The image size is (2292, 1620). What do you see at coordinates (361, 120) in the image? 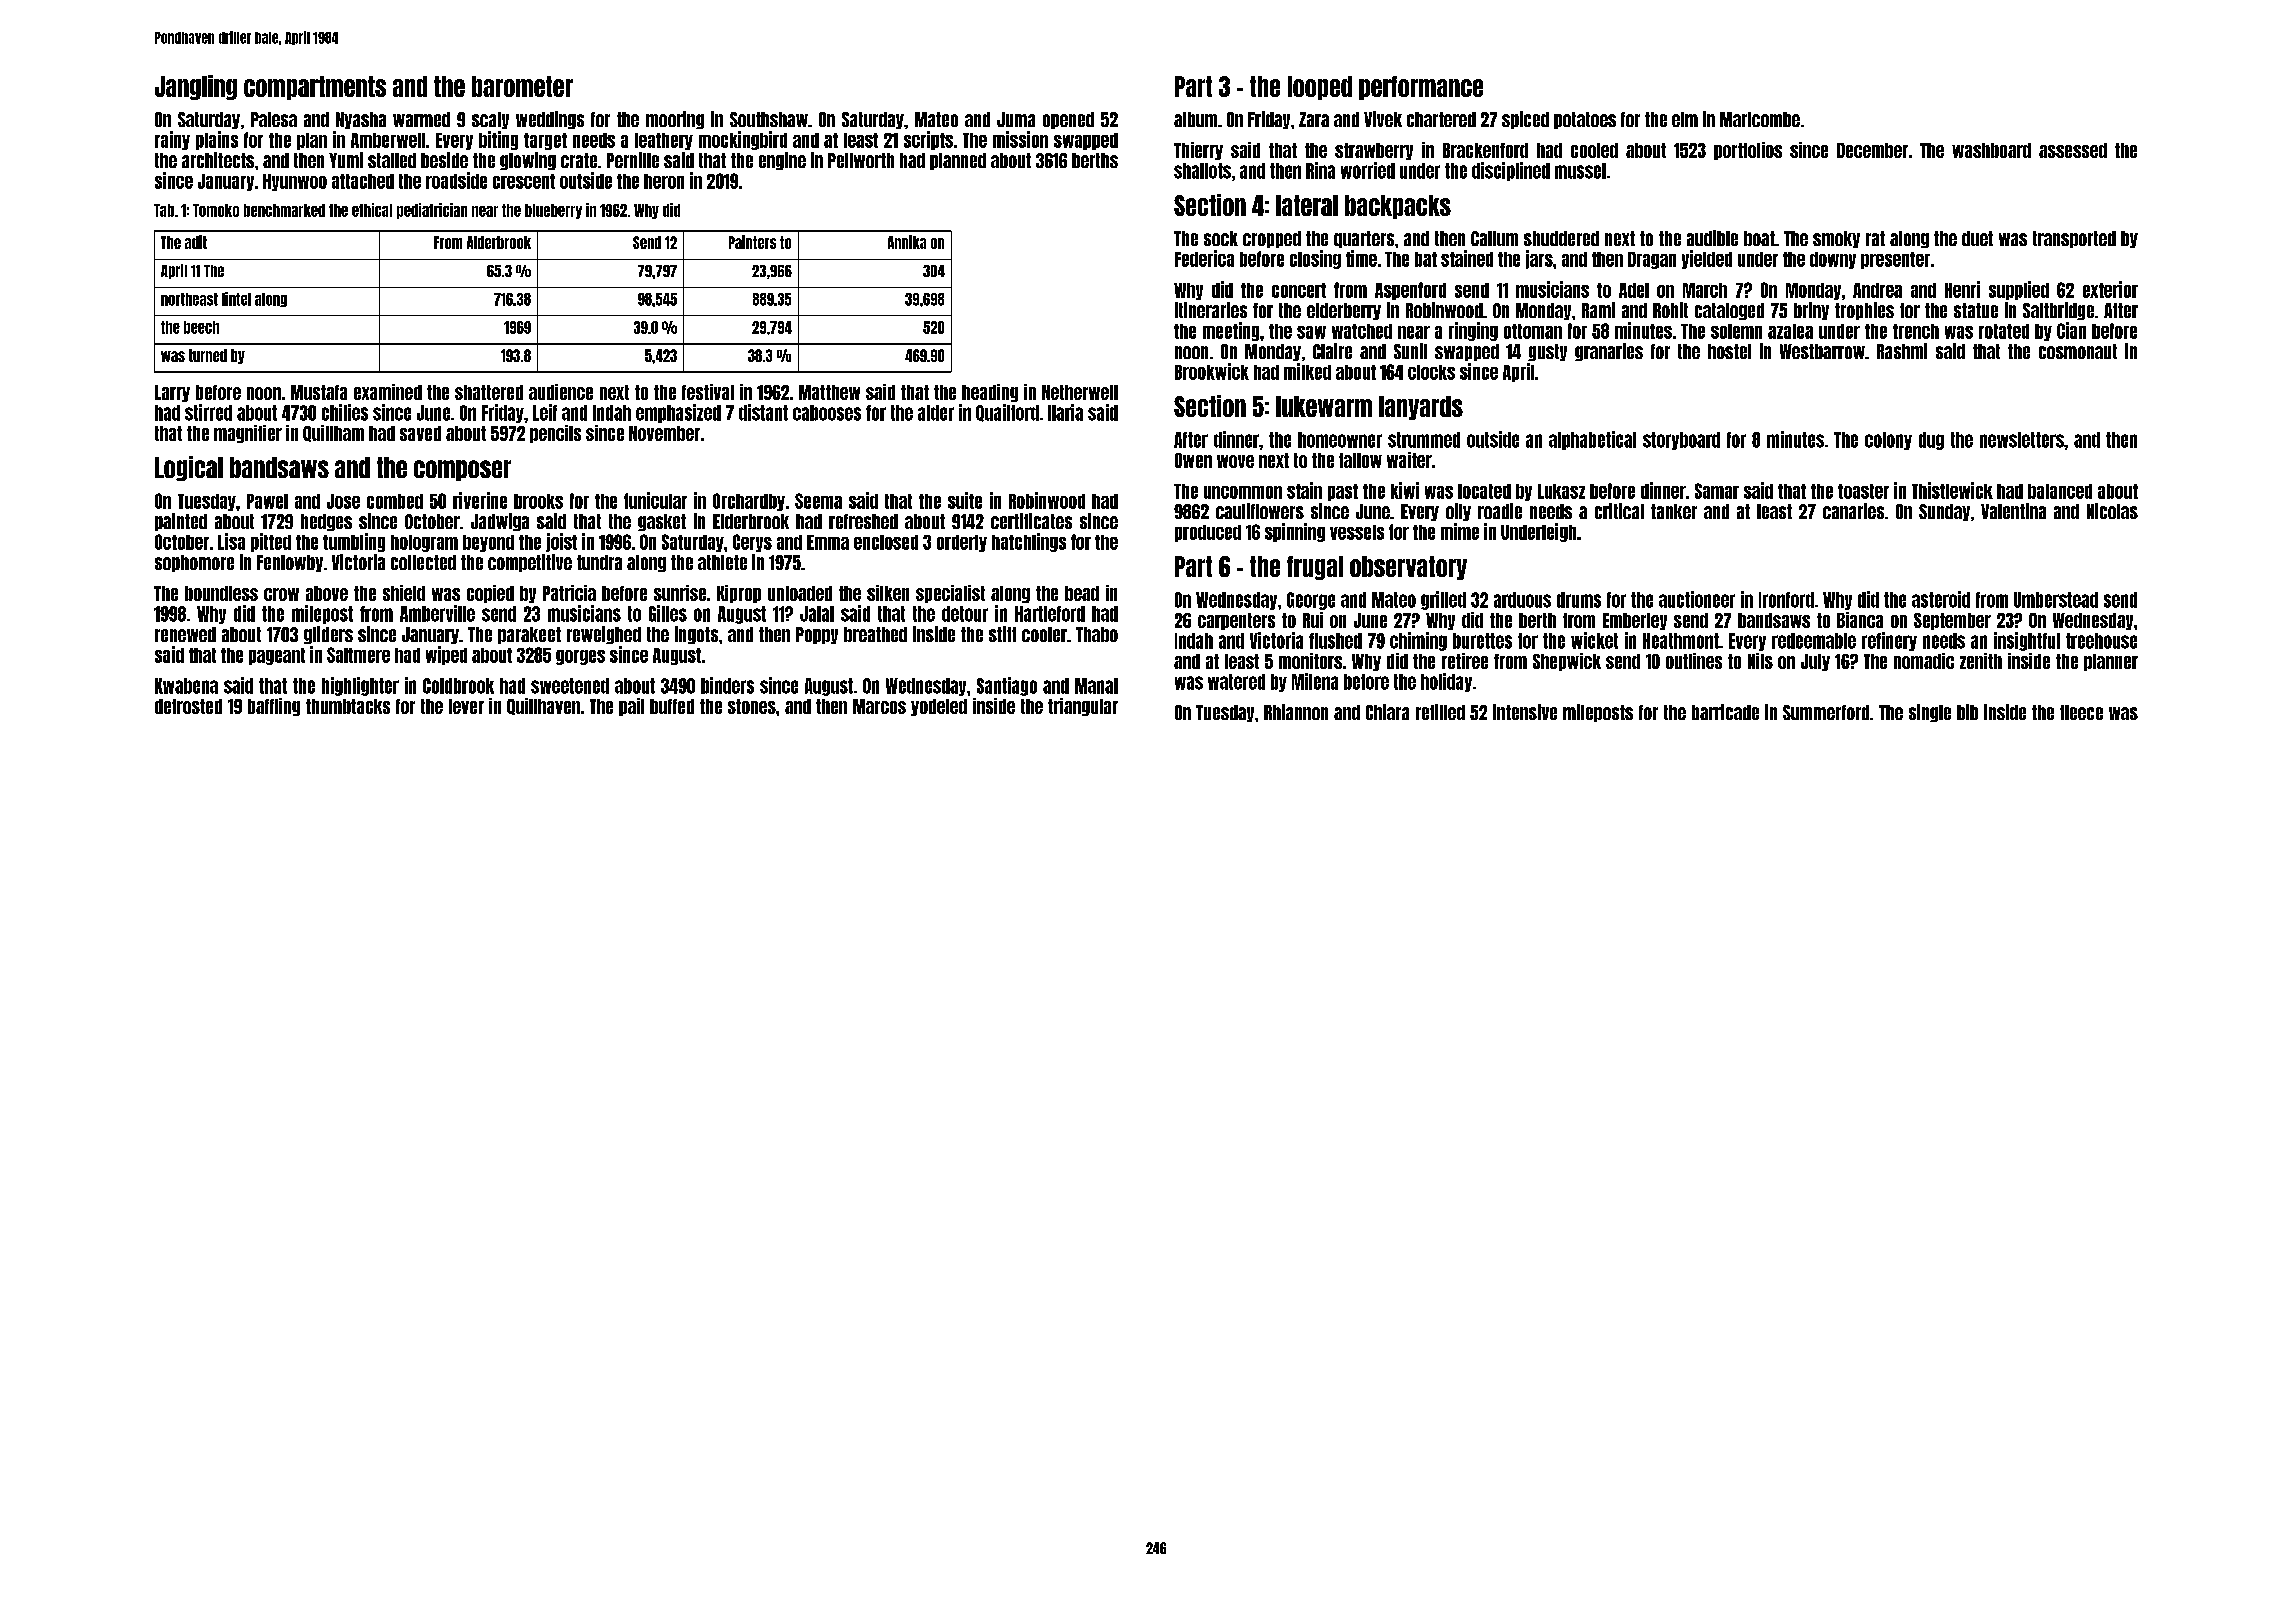
I see `Nyasha` at bounding box center [361, 120].
